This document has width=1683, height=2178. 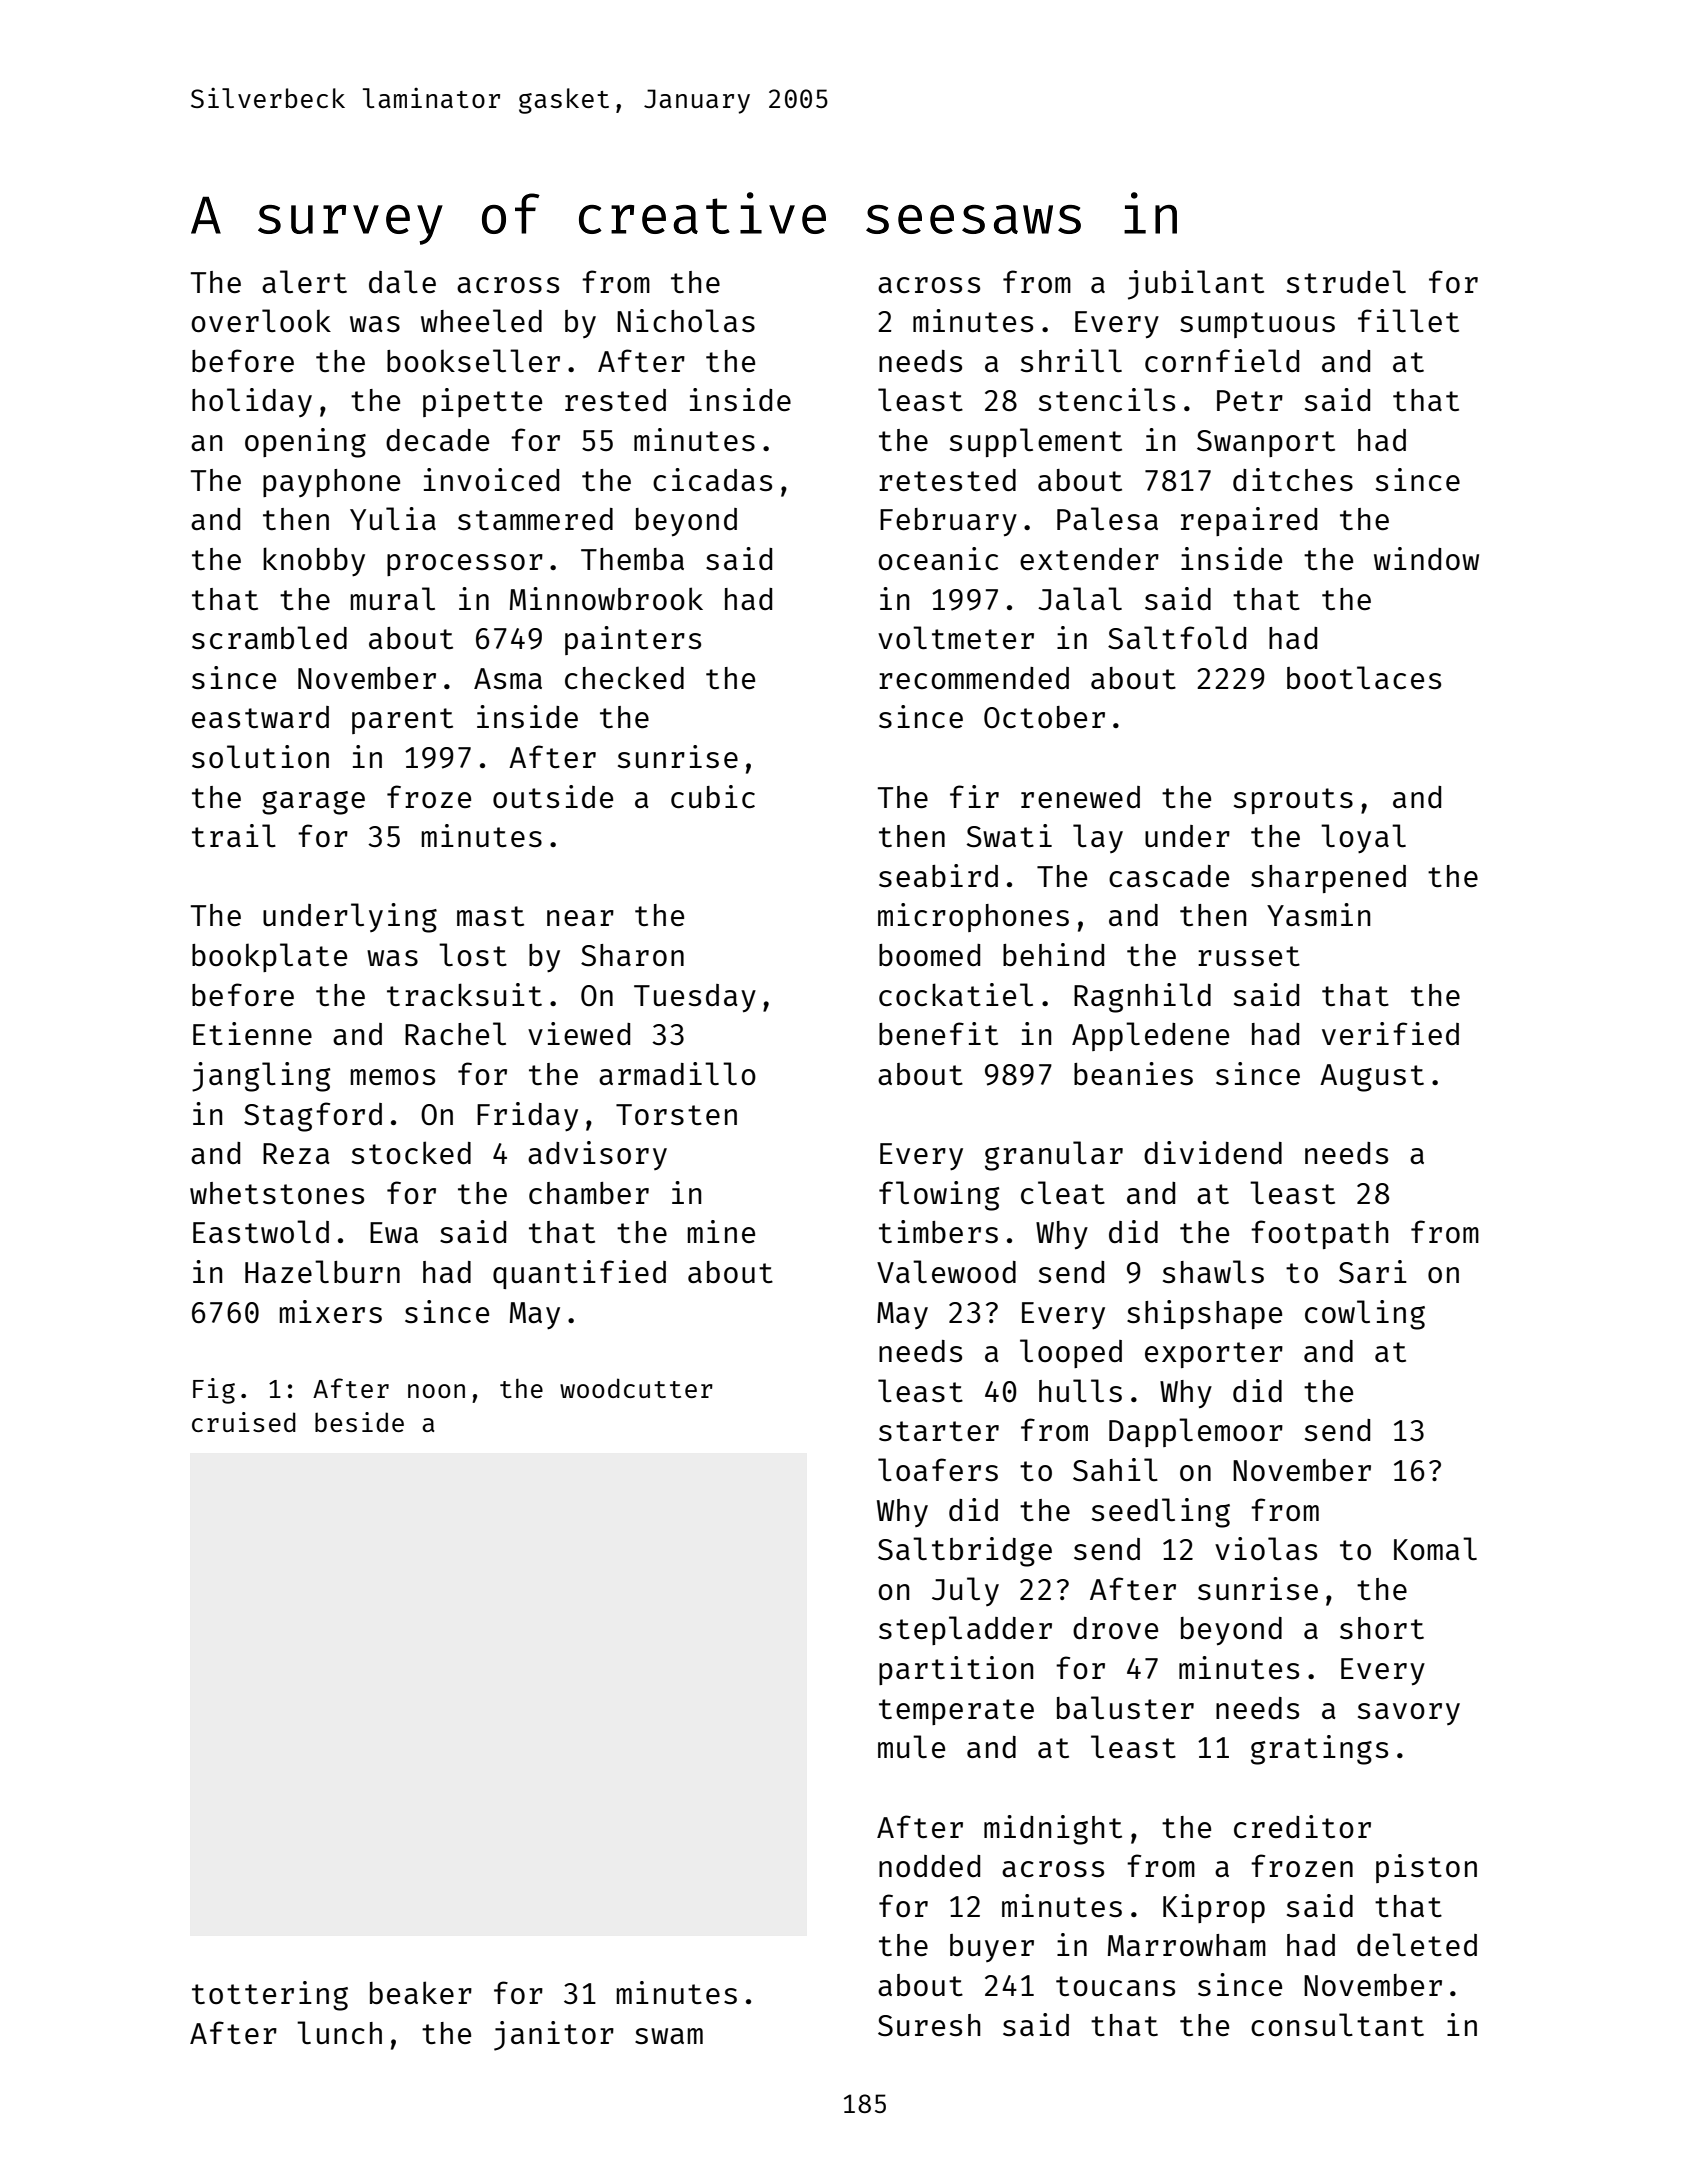 I want to click on strudel, so click(x=1346, y=281).
